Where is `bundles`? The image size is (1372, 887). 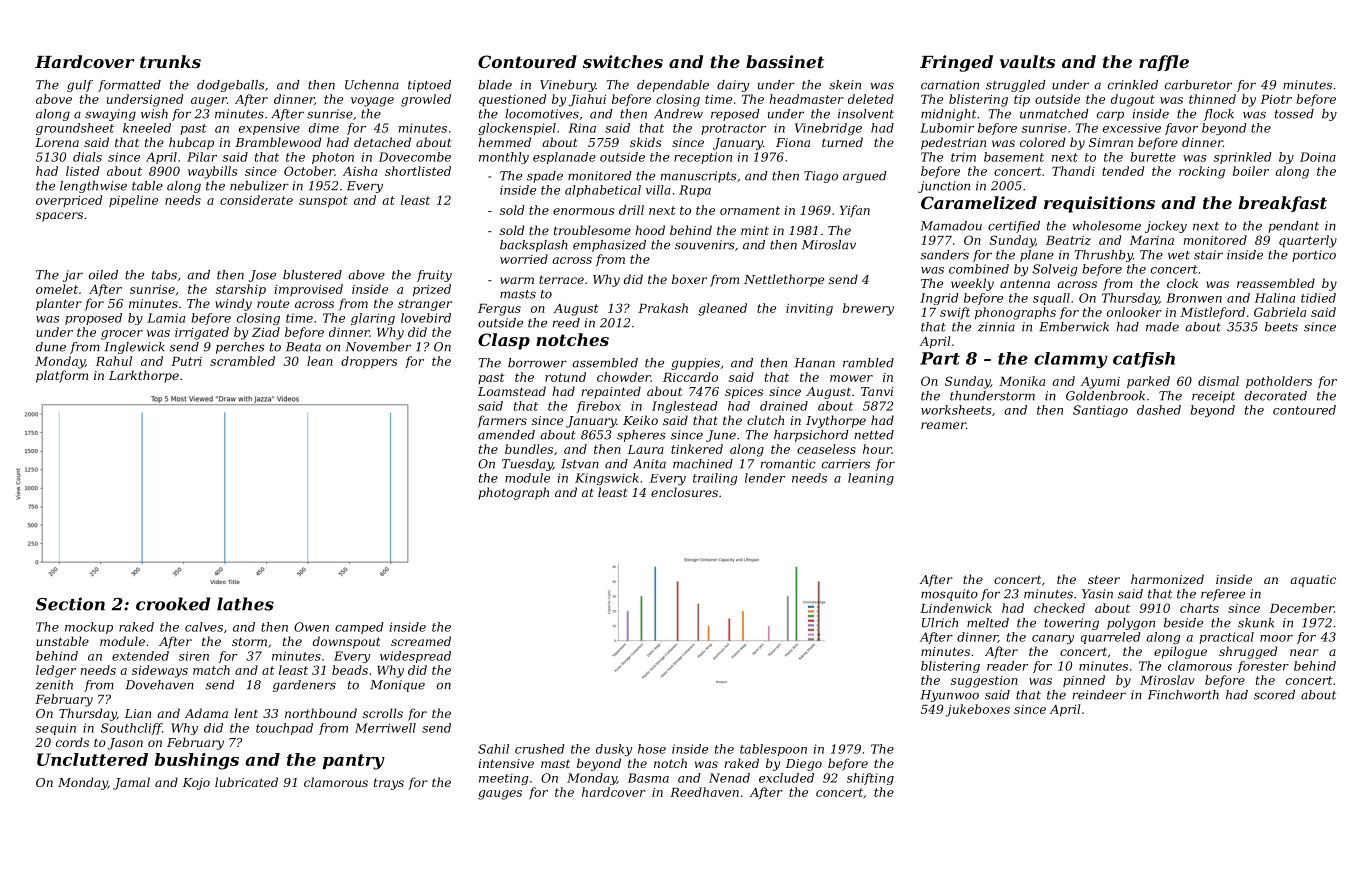 bundles is located at coordinates (529, 449).
